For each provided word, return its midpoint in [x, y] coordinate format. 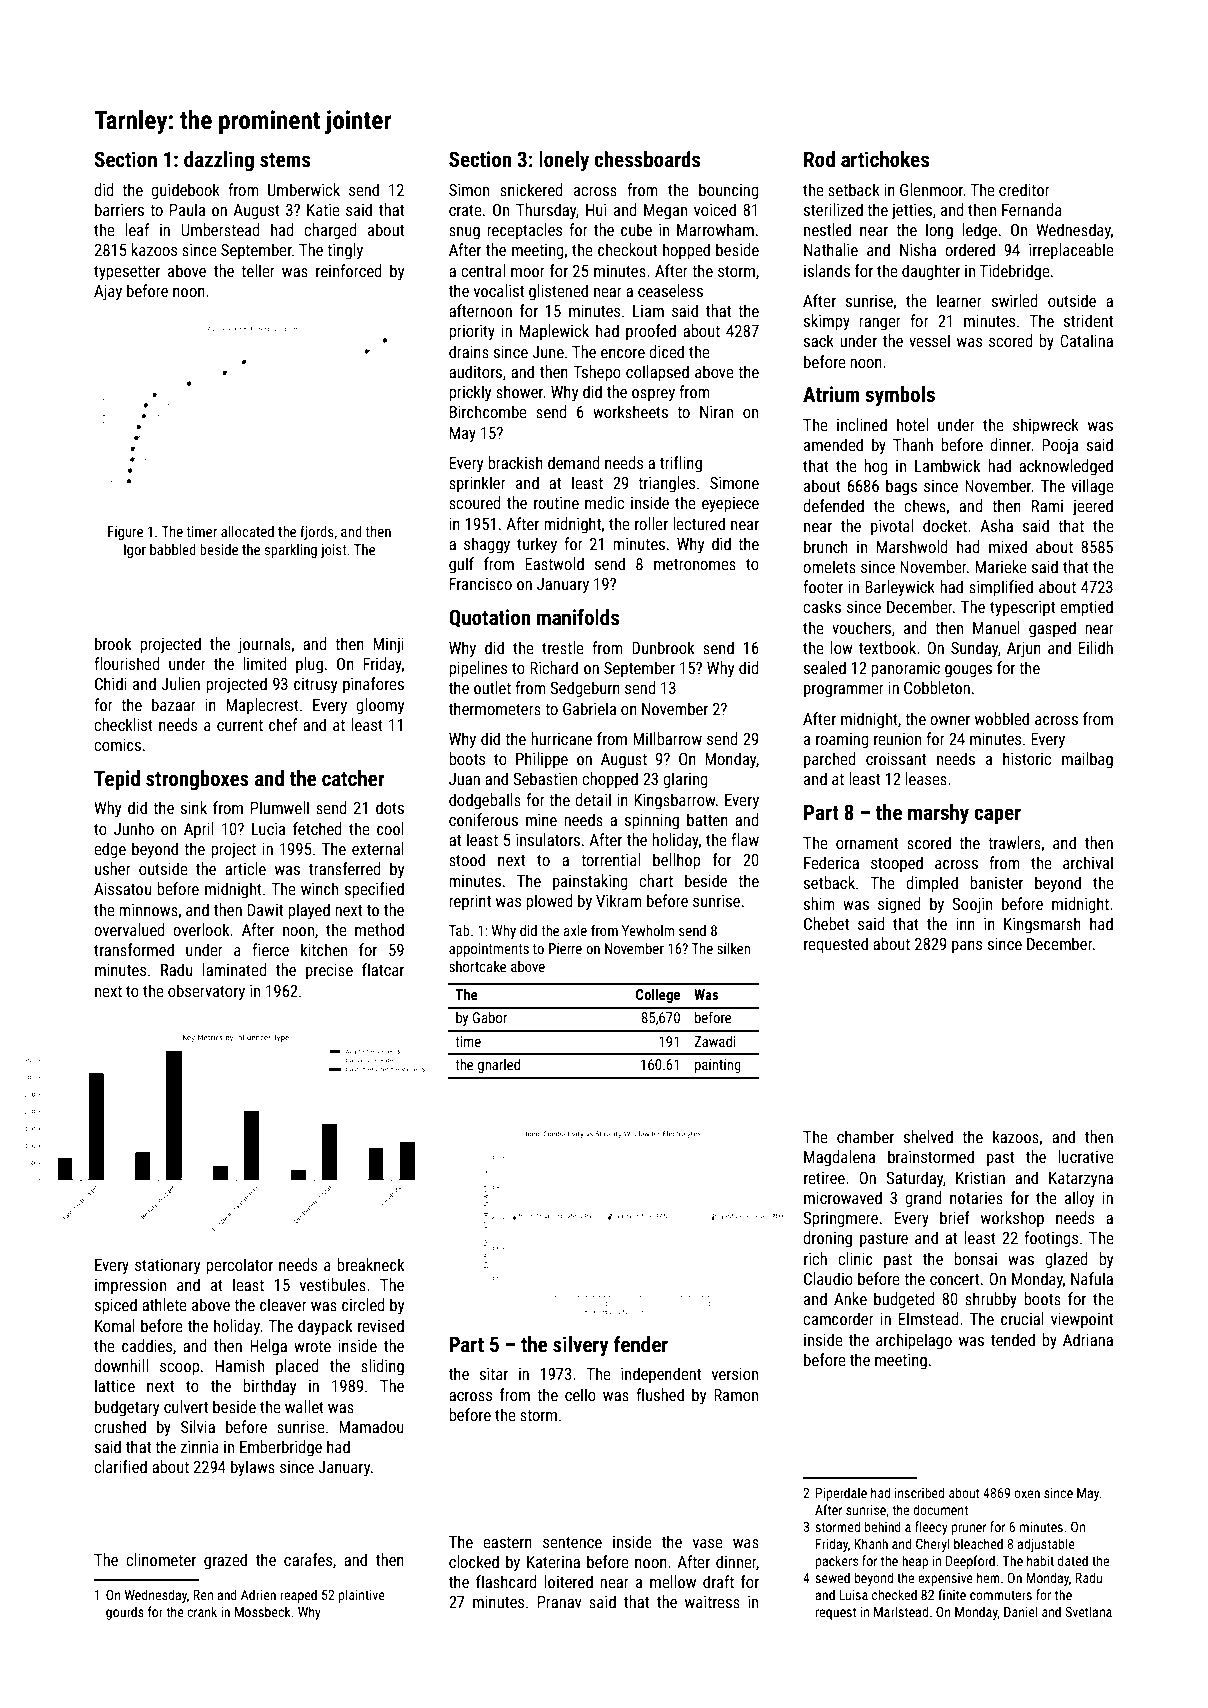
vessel [929, 340]
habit [1040, 1560]
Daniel [1020, 1611]
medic [604, 502]
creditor [1024, 189]
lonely [564, 161]
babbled [173, 549]
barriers [119, 209]
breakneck [370, 1264]
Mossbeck [263, 1611]
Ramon [736, 1395]
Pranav [560, 1602]
